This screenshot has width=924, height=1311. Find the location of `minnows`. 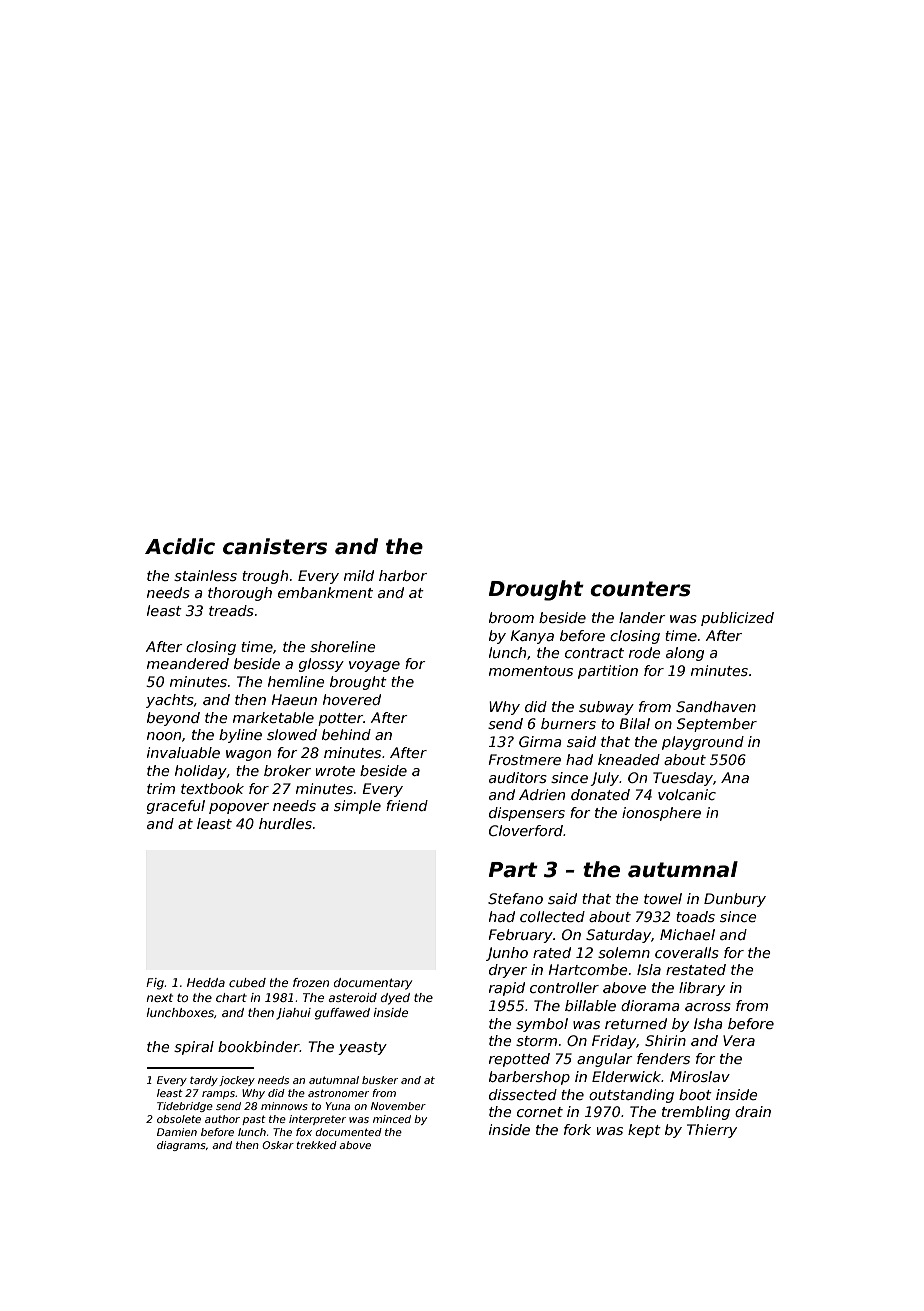

minnows is located at coordinates (284, 1106).
